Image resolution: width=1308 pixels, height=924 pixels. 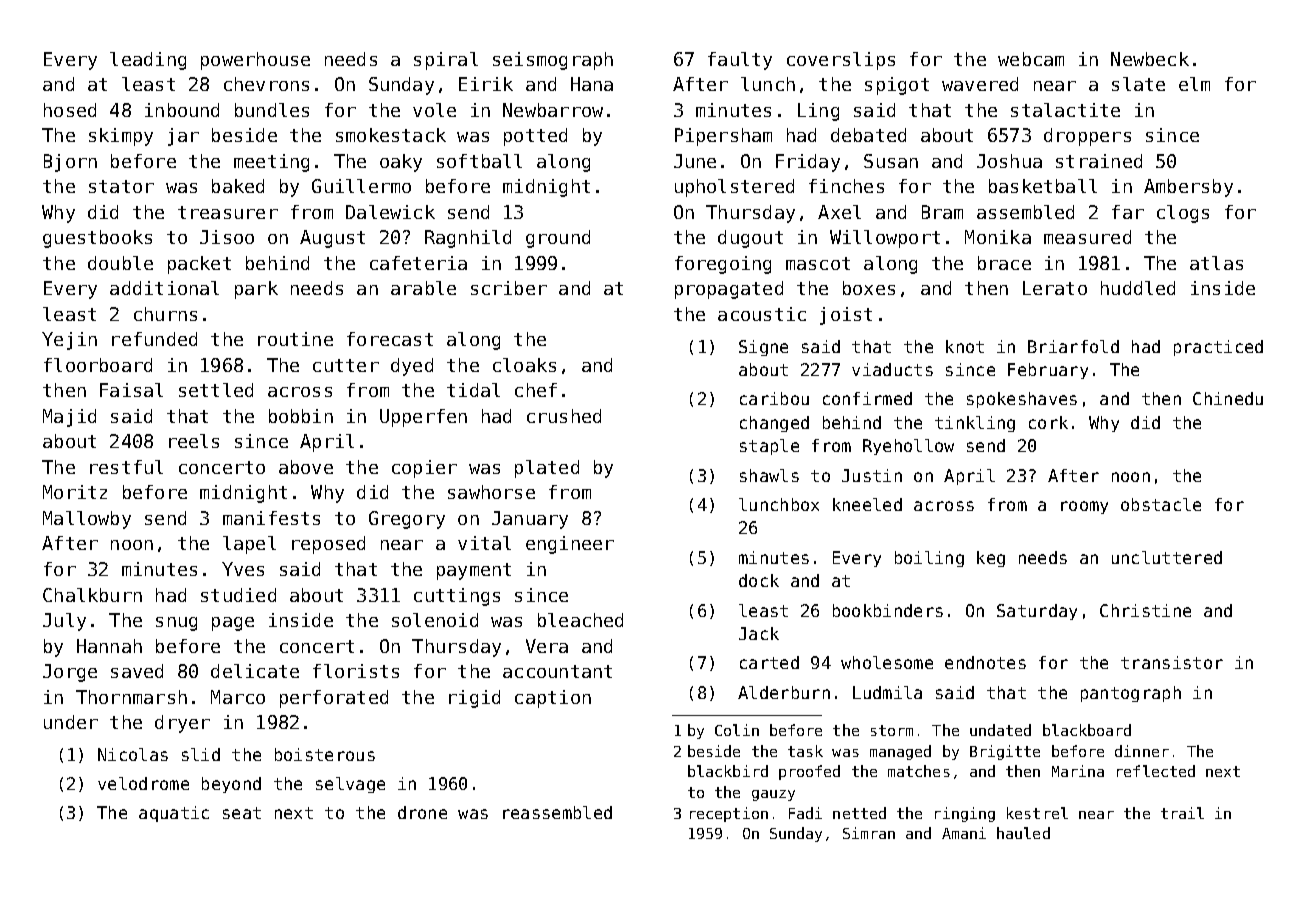 What do you see at coordinates (809, 772) in the screenshot?
I see `proofed` at bounding box center [809, 772].
